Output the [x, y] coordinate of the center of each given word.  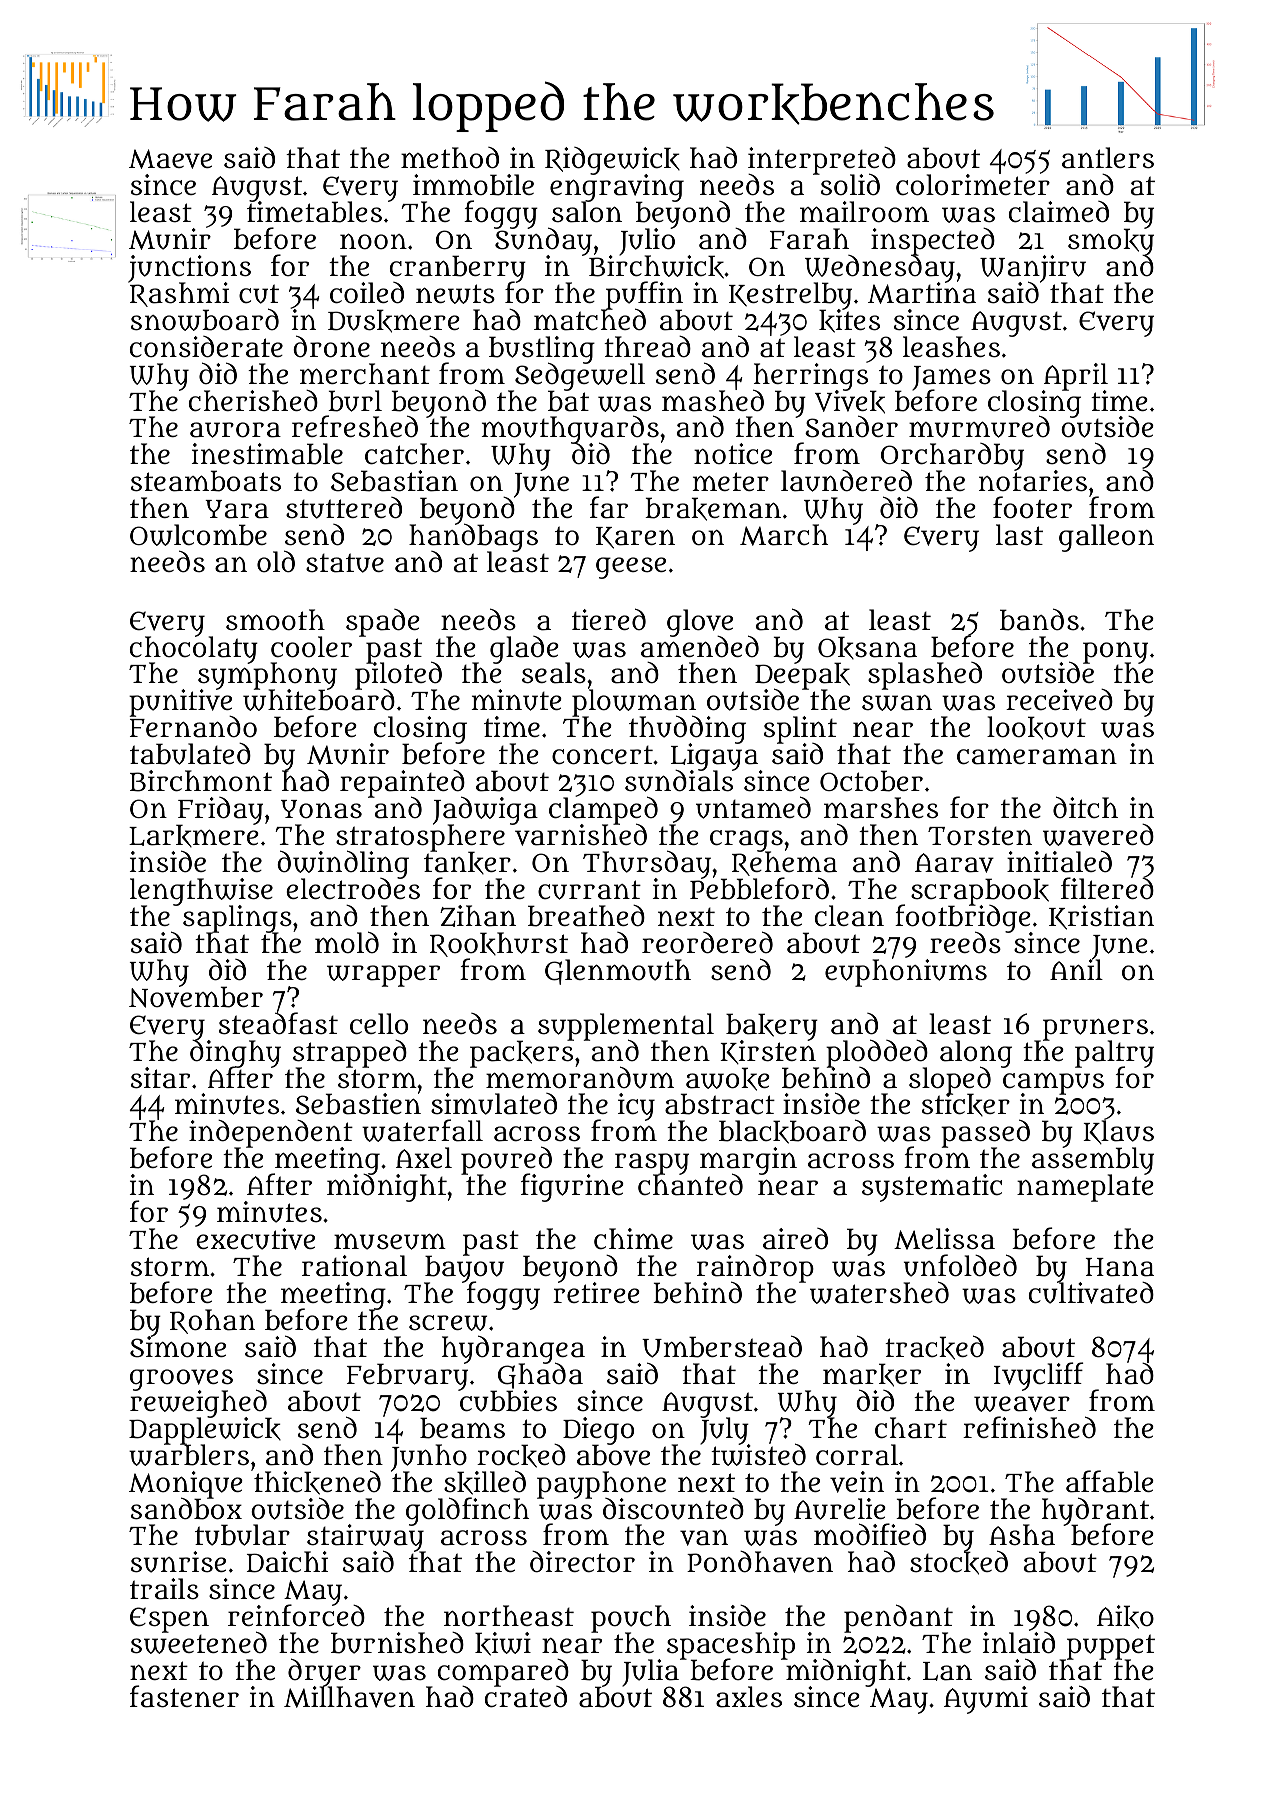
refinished [1029, 1427]
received [1059, 700]
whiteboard [319, 700]
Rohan [212, 1321]
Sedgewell [579, 377]
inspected [933, 242]
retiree [596, 1293]
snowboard [205, 319]
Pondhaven [760, 1562]
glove [700, 622]
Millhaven [349, 1697]
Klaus [1118, 1132]
